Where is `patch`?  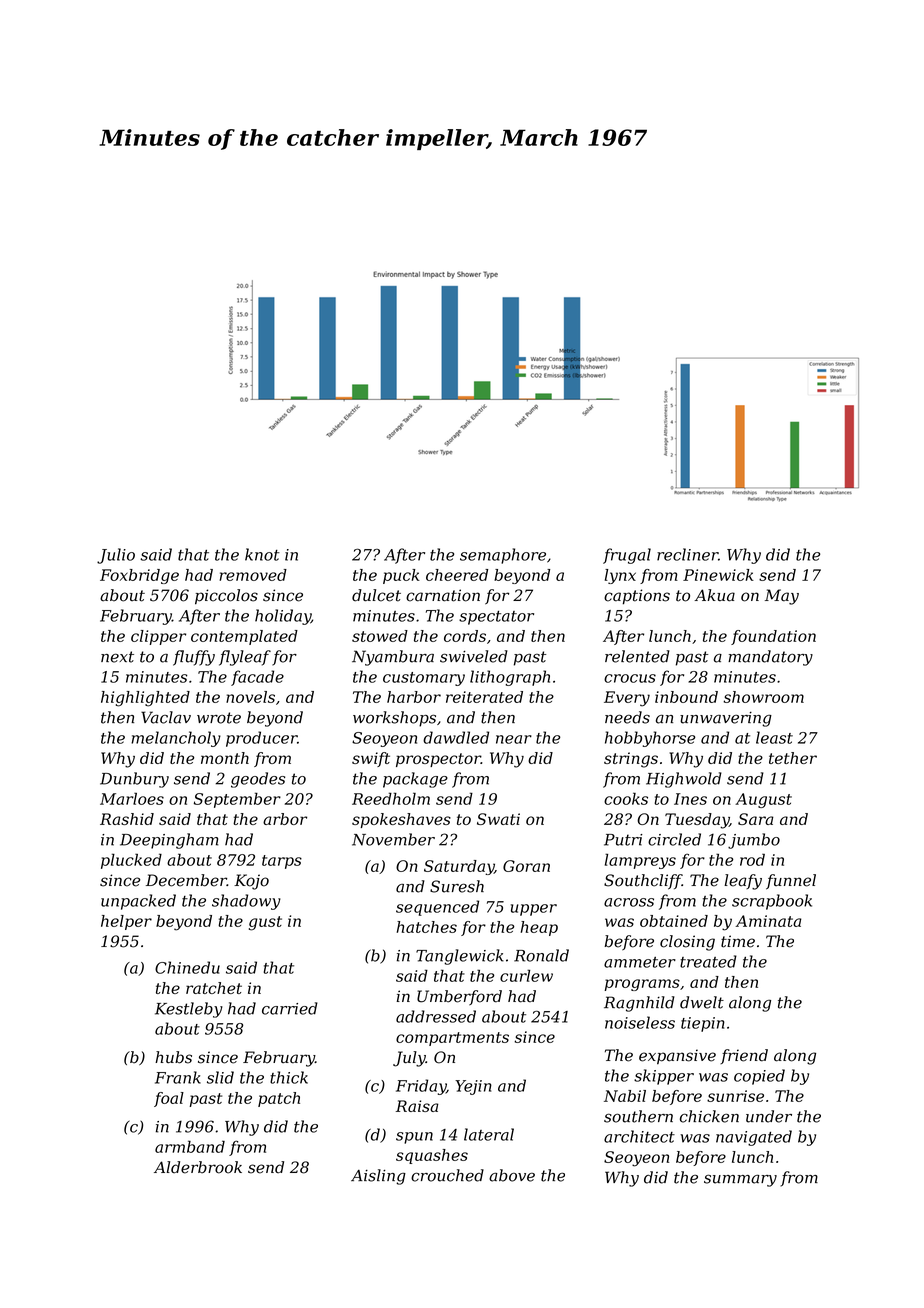 patch is located at coordinates (279, 1099).
